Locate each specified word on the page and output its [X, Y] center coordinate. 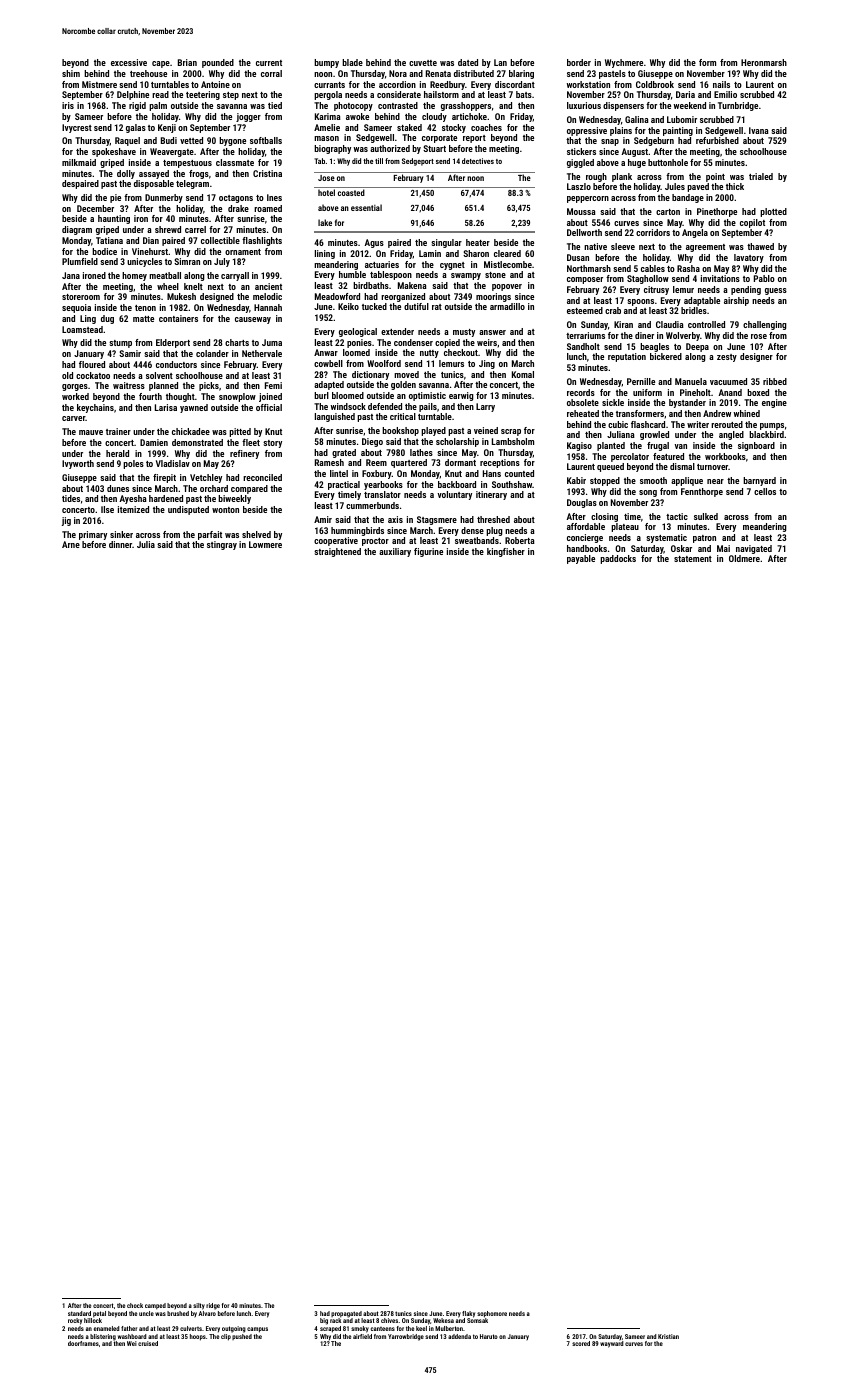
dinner [120, 544]
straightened [337, 552]
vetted [191, 140]
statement [693, 559]
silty [199, 1306]
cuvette [423, 63]
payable [581, 559]
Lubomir [682, 119]
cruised [148, 1343]
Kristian [668, 1336]
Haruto [489, 1336]
